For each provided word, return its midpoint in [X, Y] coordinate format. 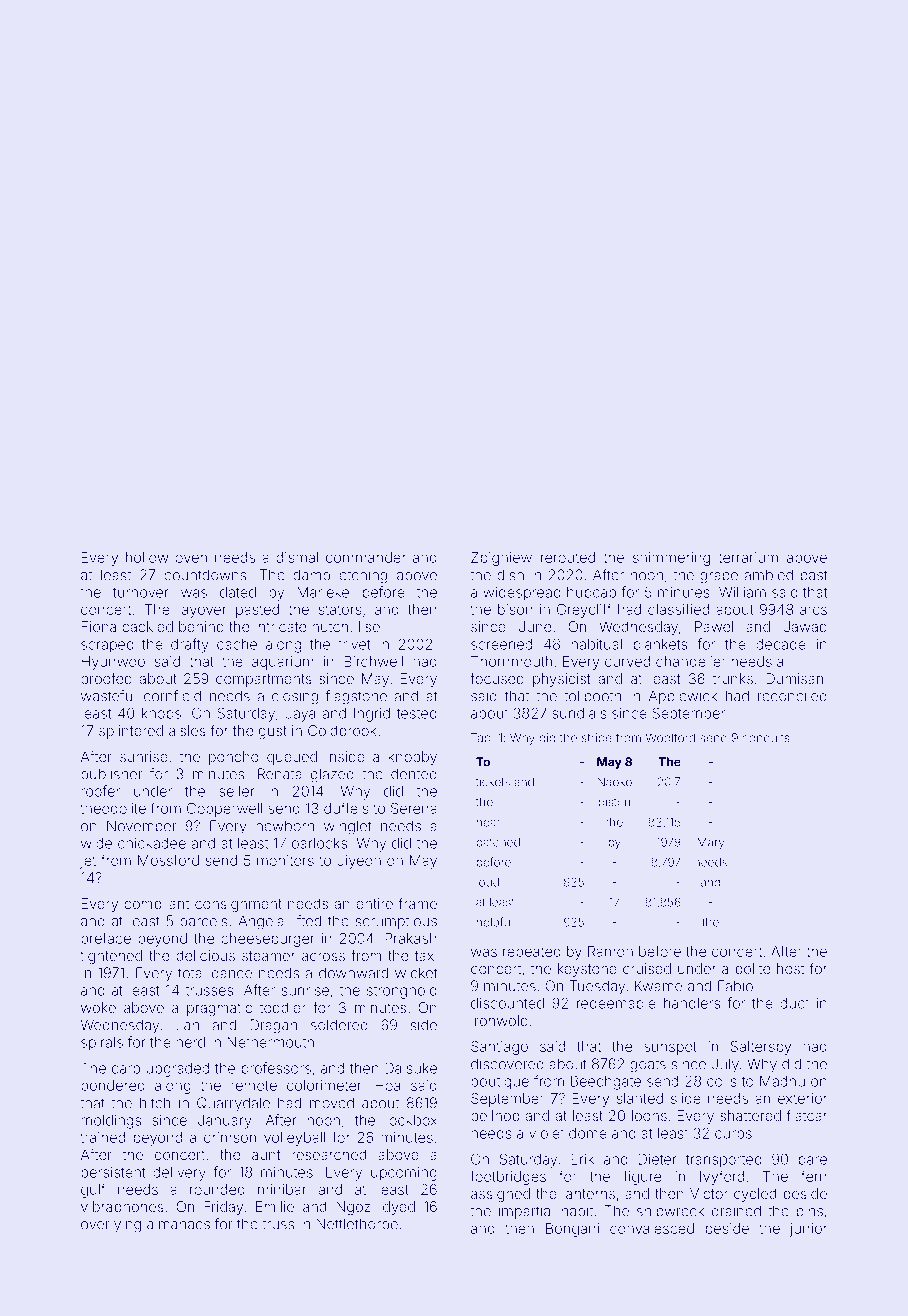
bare [813, 1159]
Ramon [610, 951]
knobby [413, 758]
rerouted [568, 557]
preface [106, 939]
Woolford [670, 738]
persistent [113, 1173]
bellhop [495, 1117]
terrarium [748, 557]
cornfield [172, 696]
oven [191, 558]
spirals [102, 1044]
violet [546, 1133]
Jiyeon [359, 862]
